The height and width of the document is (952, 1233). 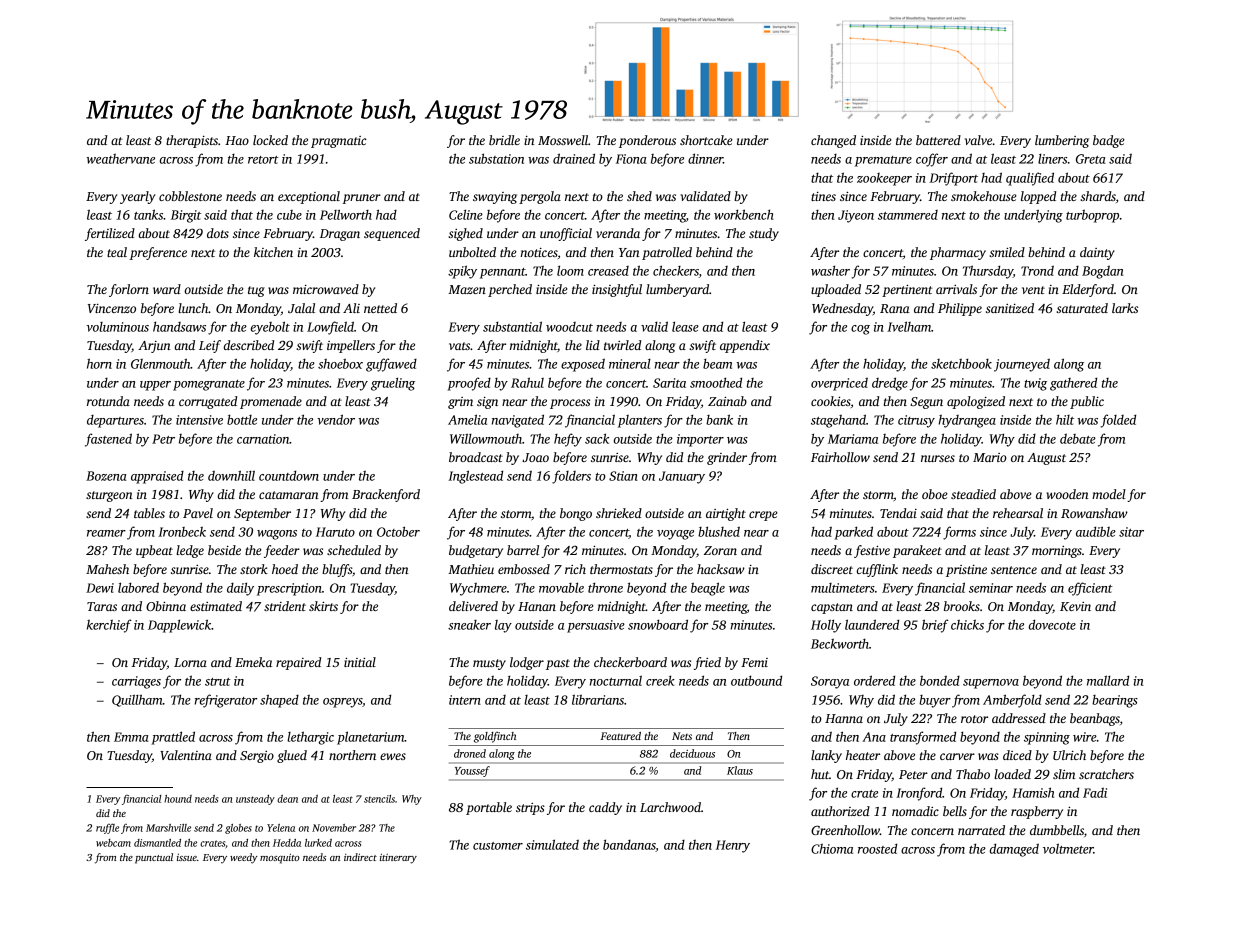 What do you see at coordinates (137, 700) in the document?
I see `Quillham` at bounding box center [137, 700].
